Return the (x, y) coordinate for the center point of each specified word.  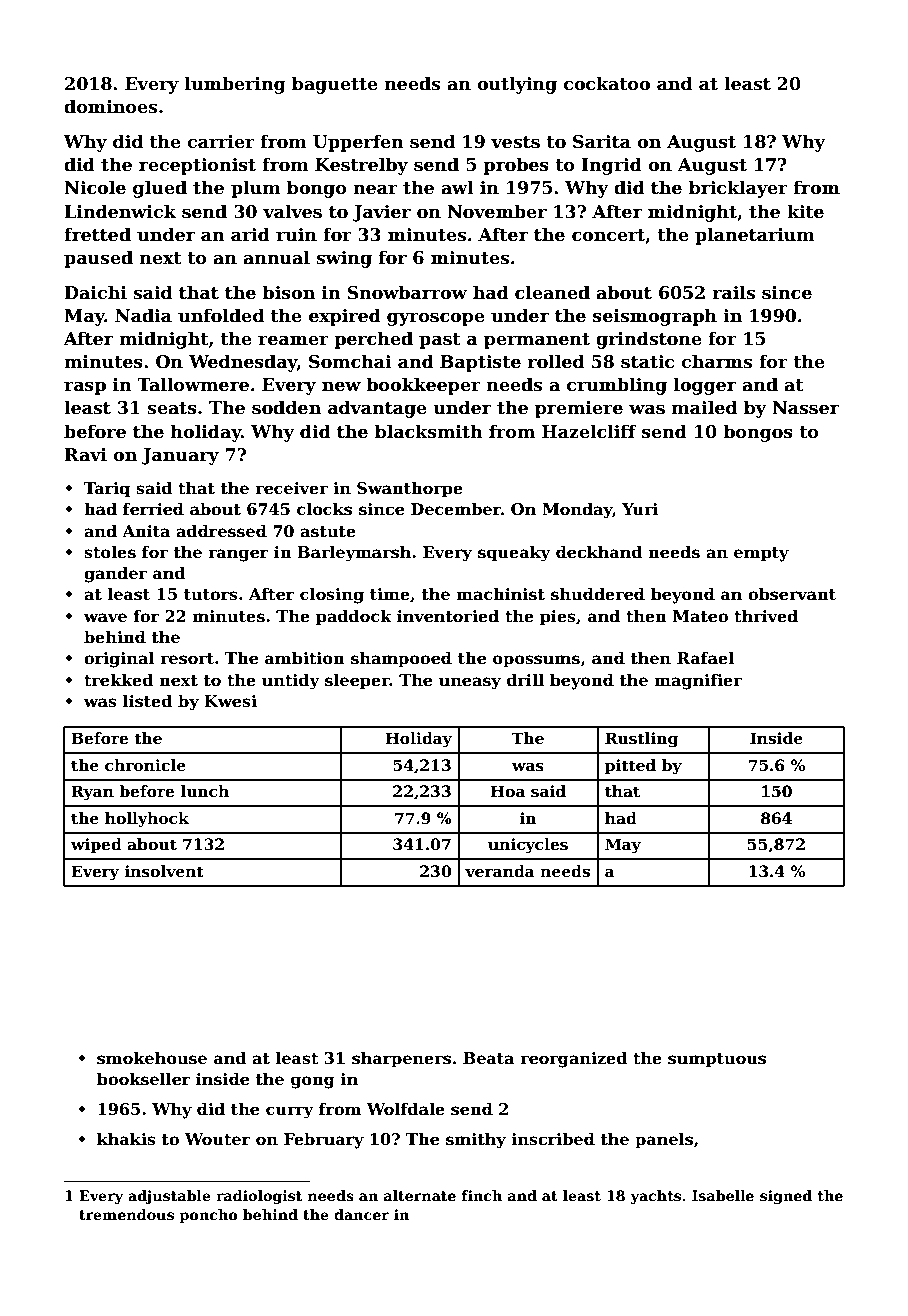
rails (733, 292)
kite (805, 211)
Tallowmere (193, 384)
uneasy (470, 683)
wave (105, 618)
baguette (335, 85)
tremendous (126, 1214)
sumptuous (717, 1060)
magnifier (698, 681)
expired (345, 317)
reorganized (573, 1059)
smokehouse (152, 1058)
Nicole (95, 187)
